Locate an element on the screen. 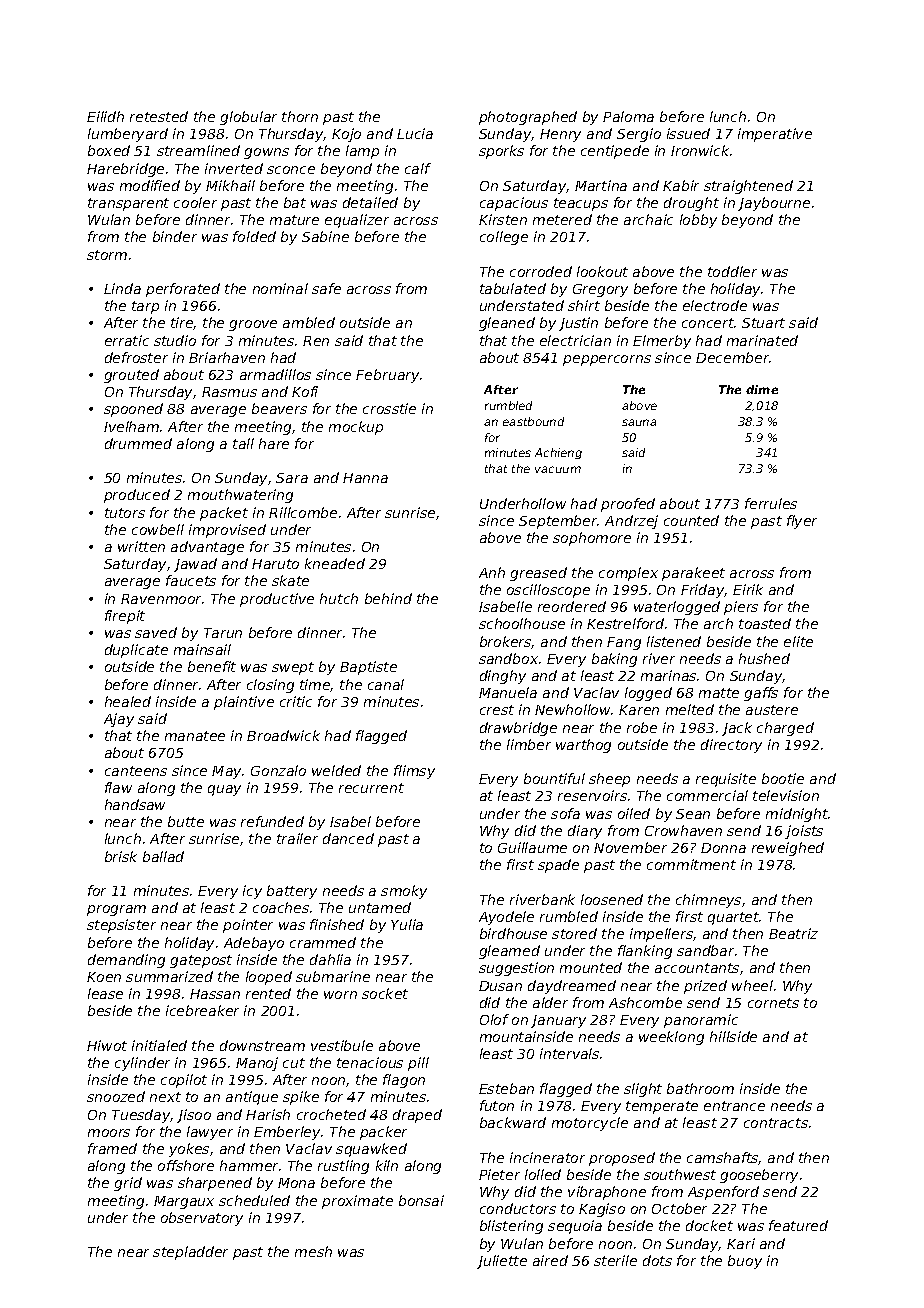 The width and height of the screenshot is (924, 1308). bootie is located at coordinates (783, 778).
